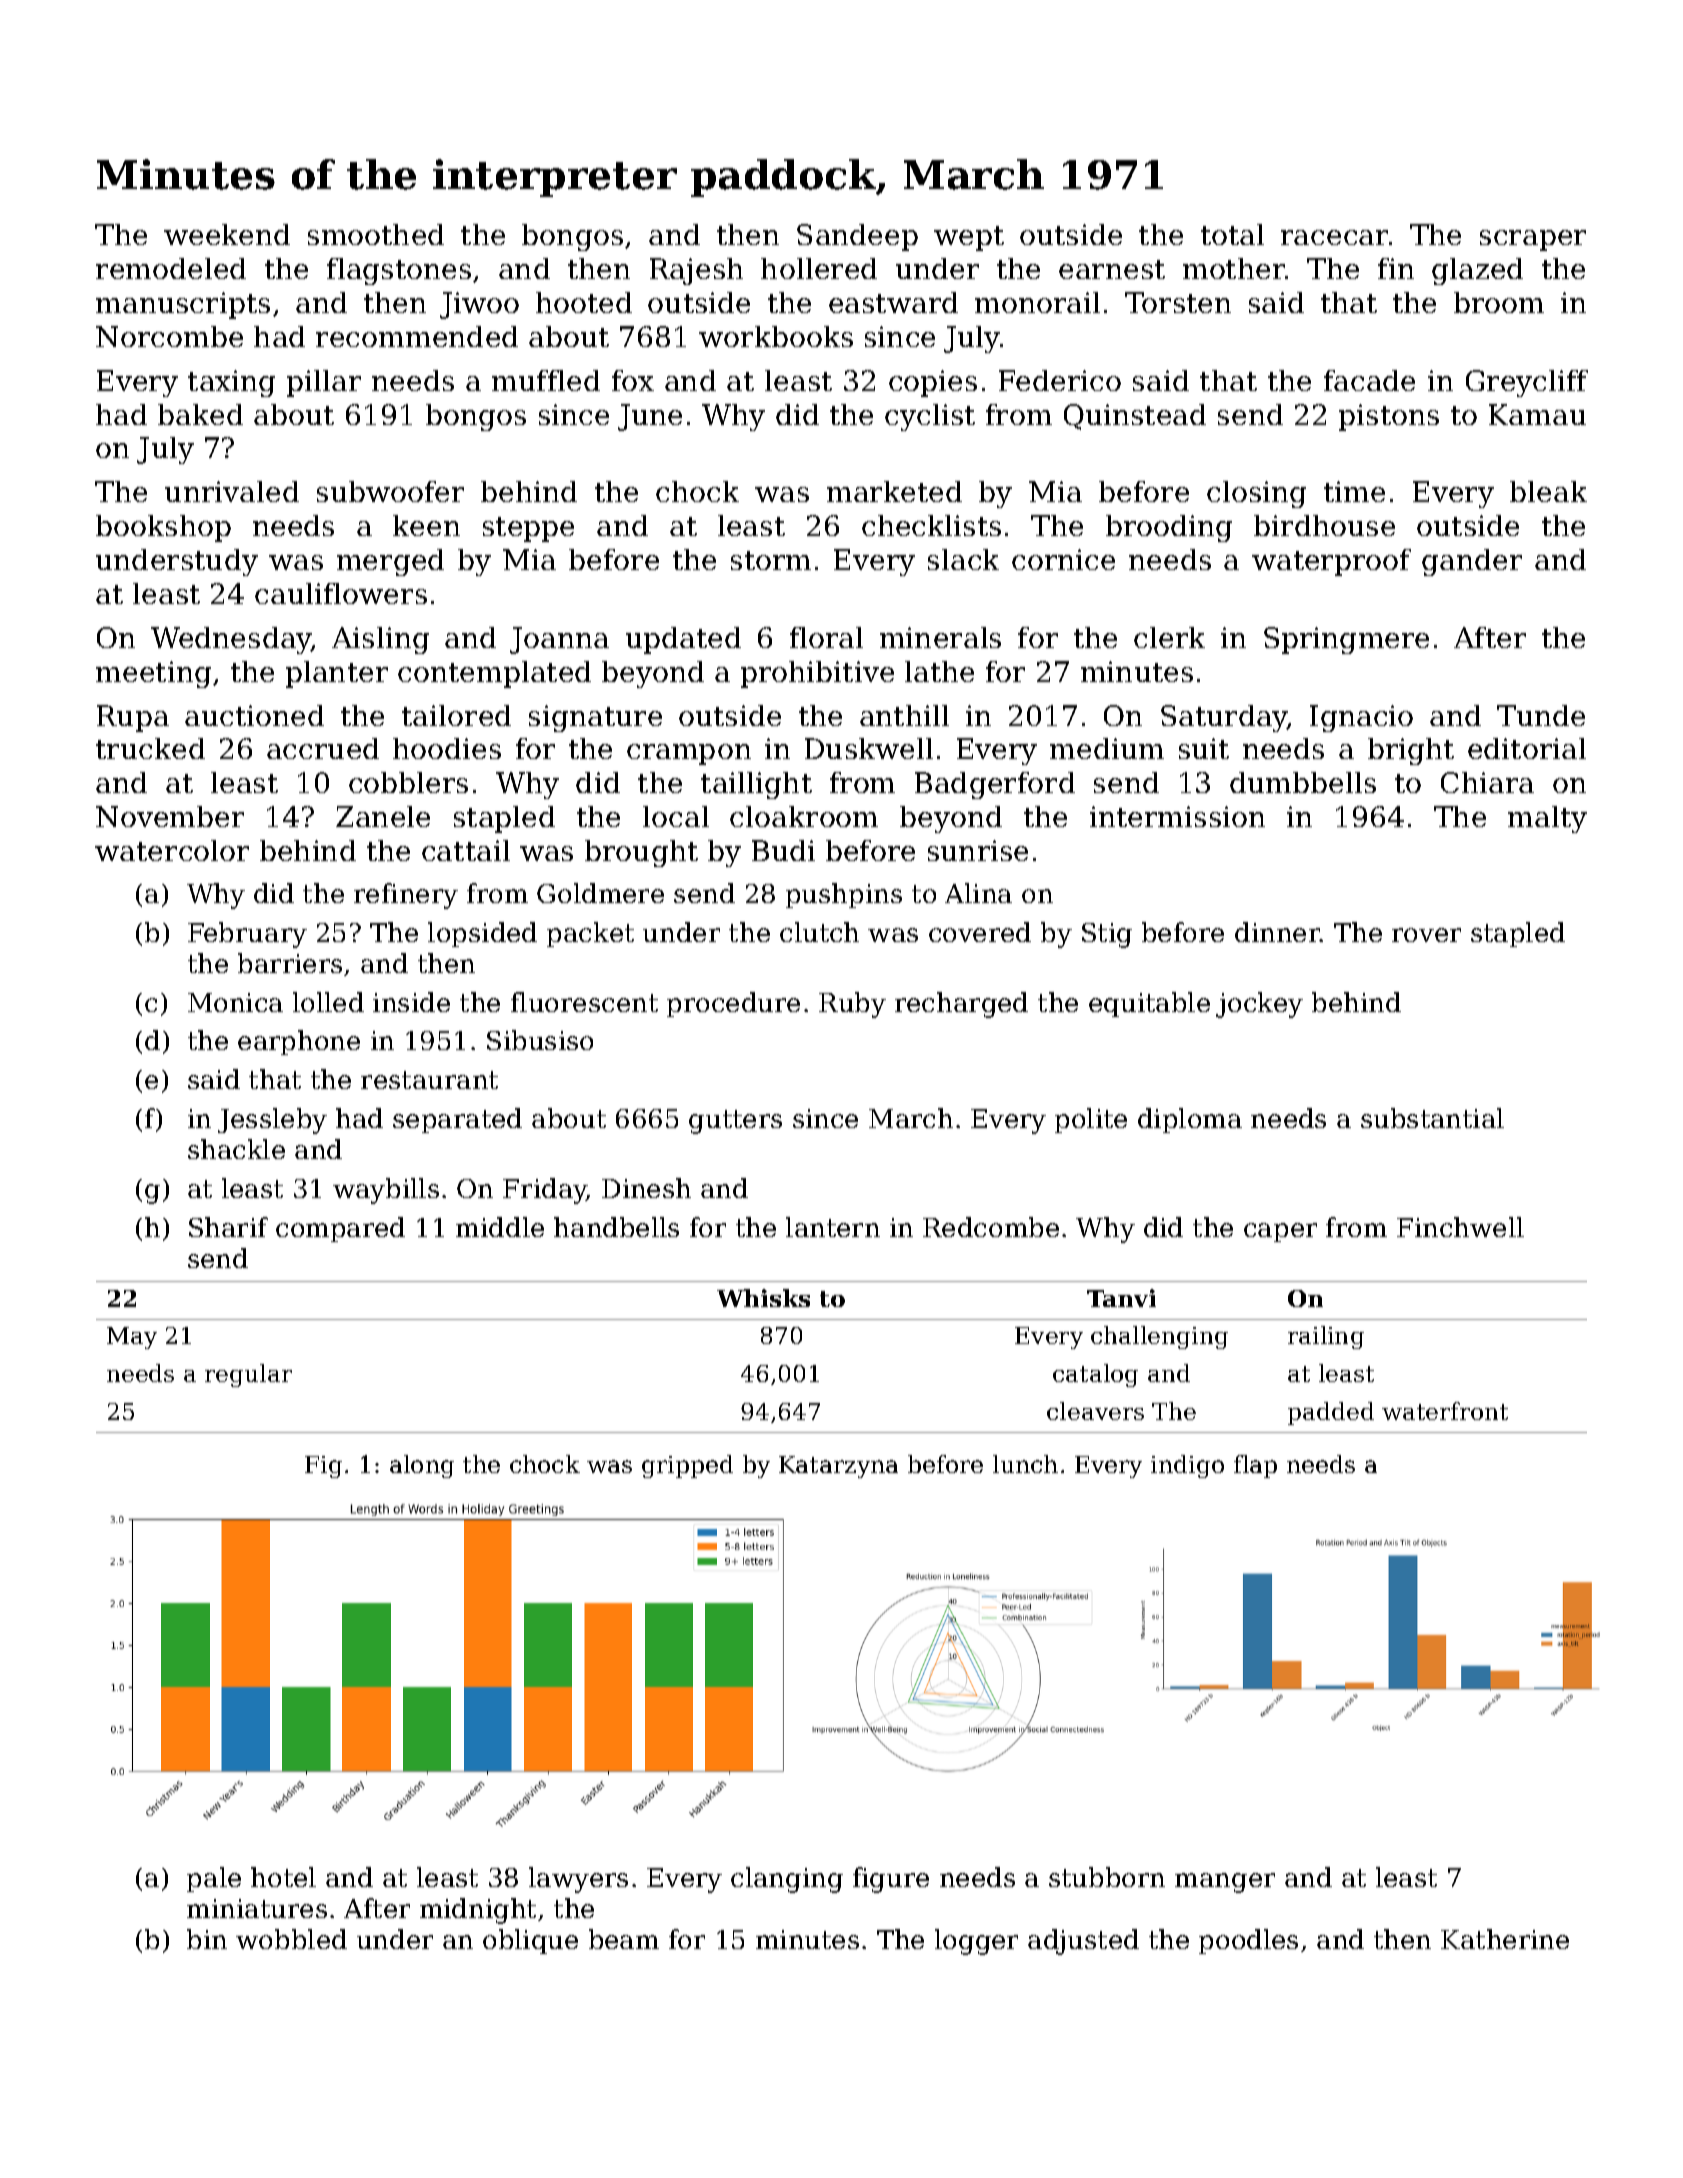  I want to click on brought, so click(641, 853).
